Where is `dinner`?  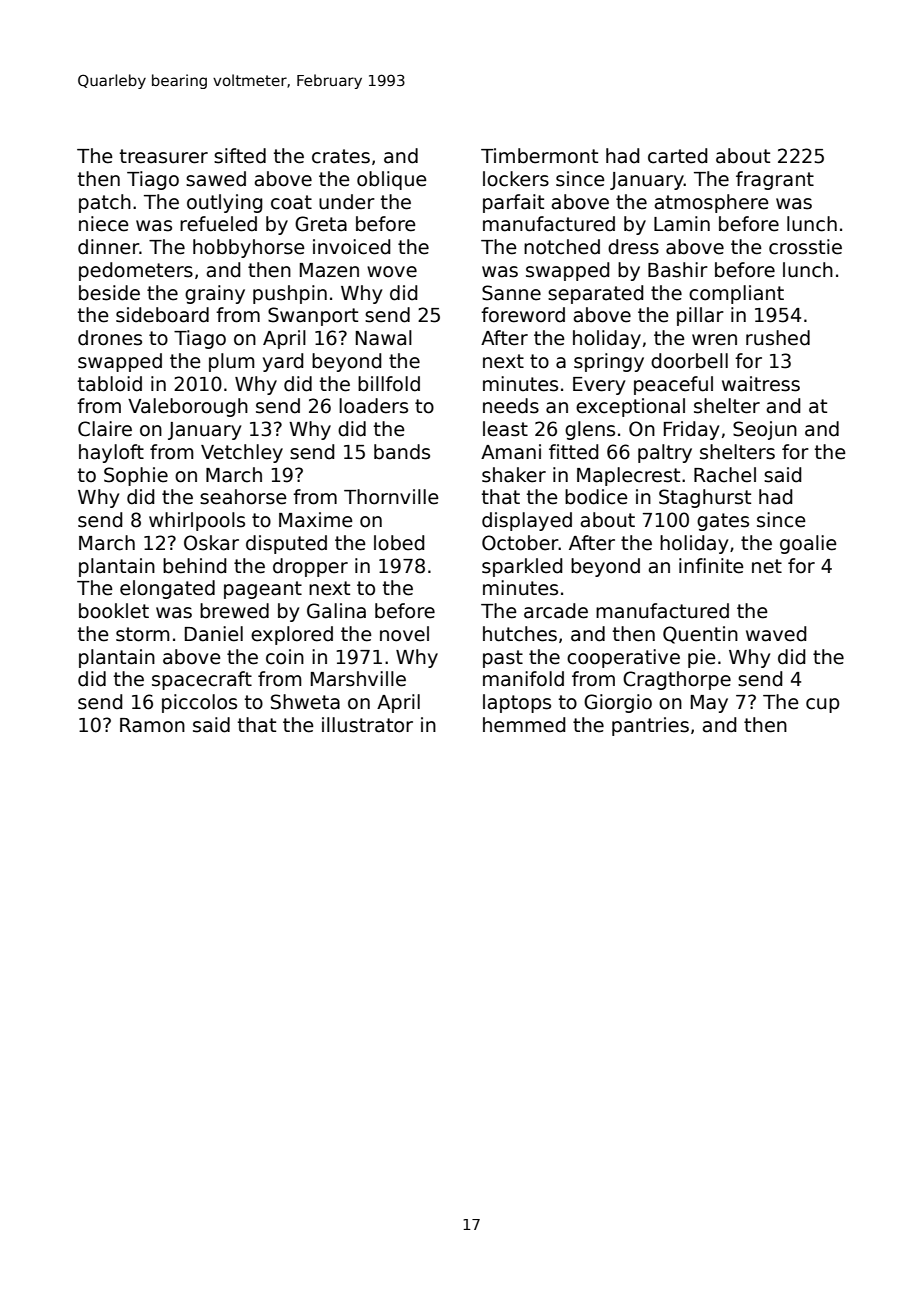 dinner is located at coordinates (109, 247).
